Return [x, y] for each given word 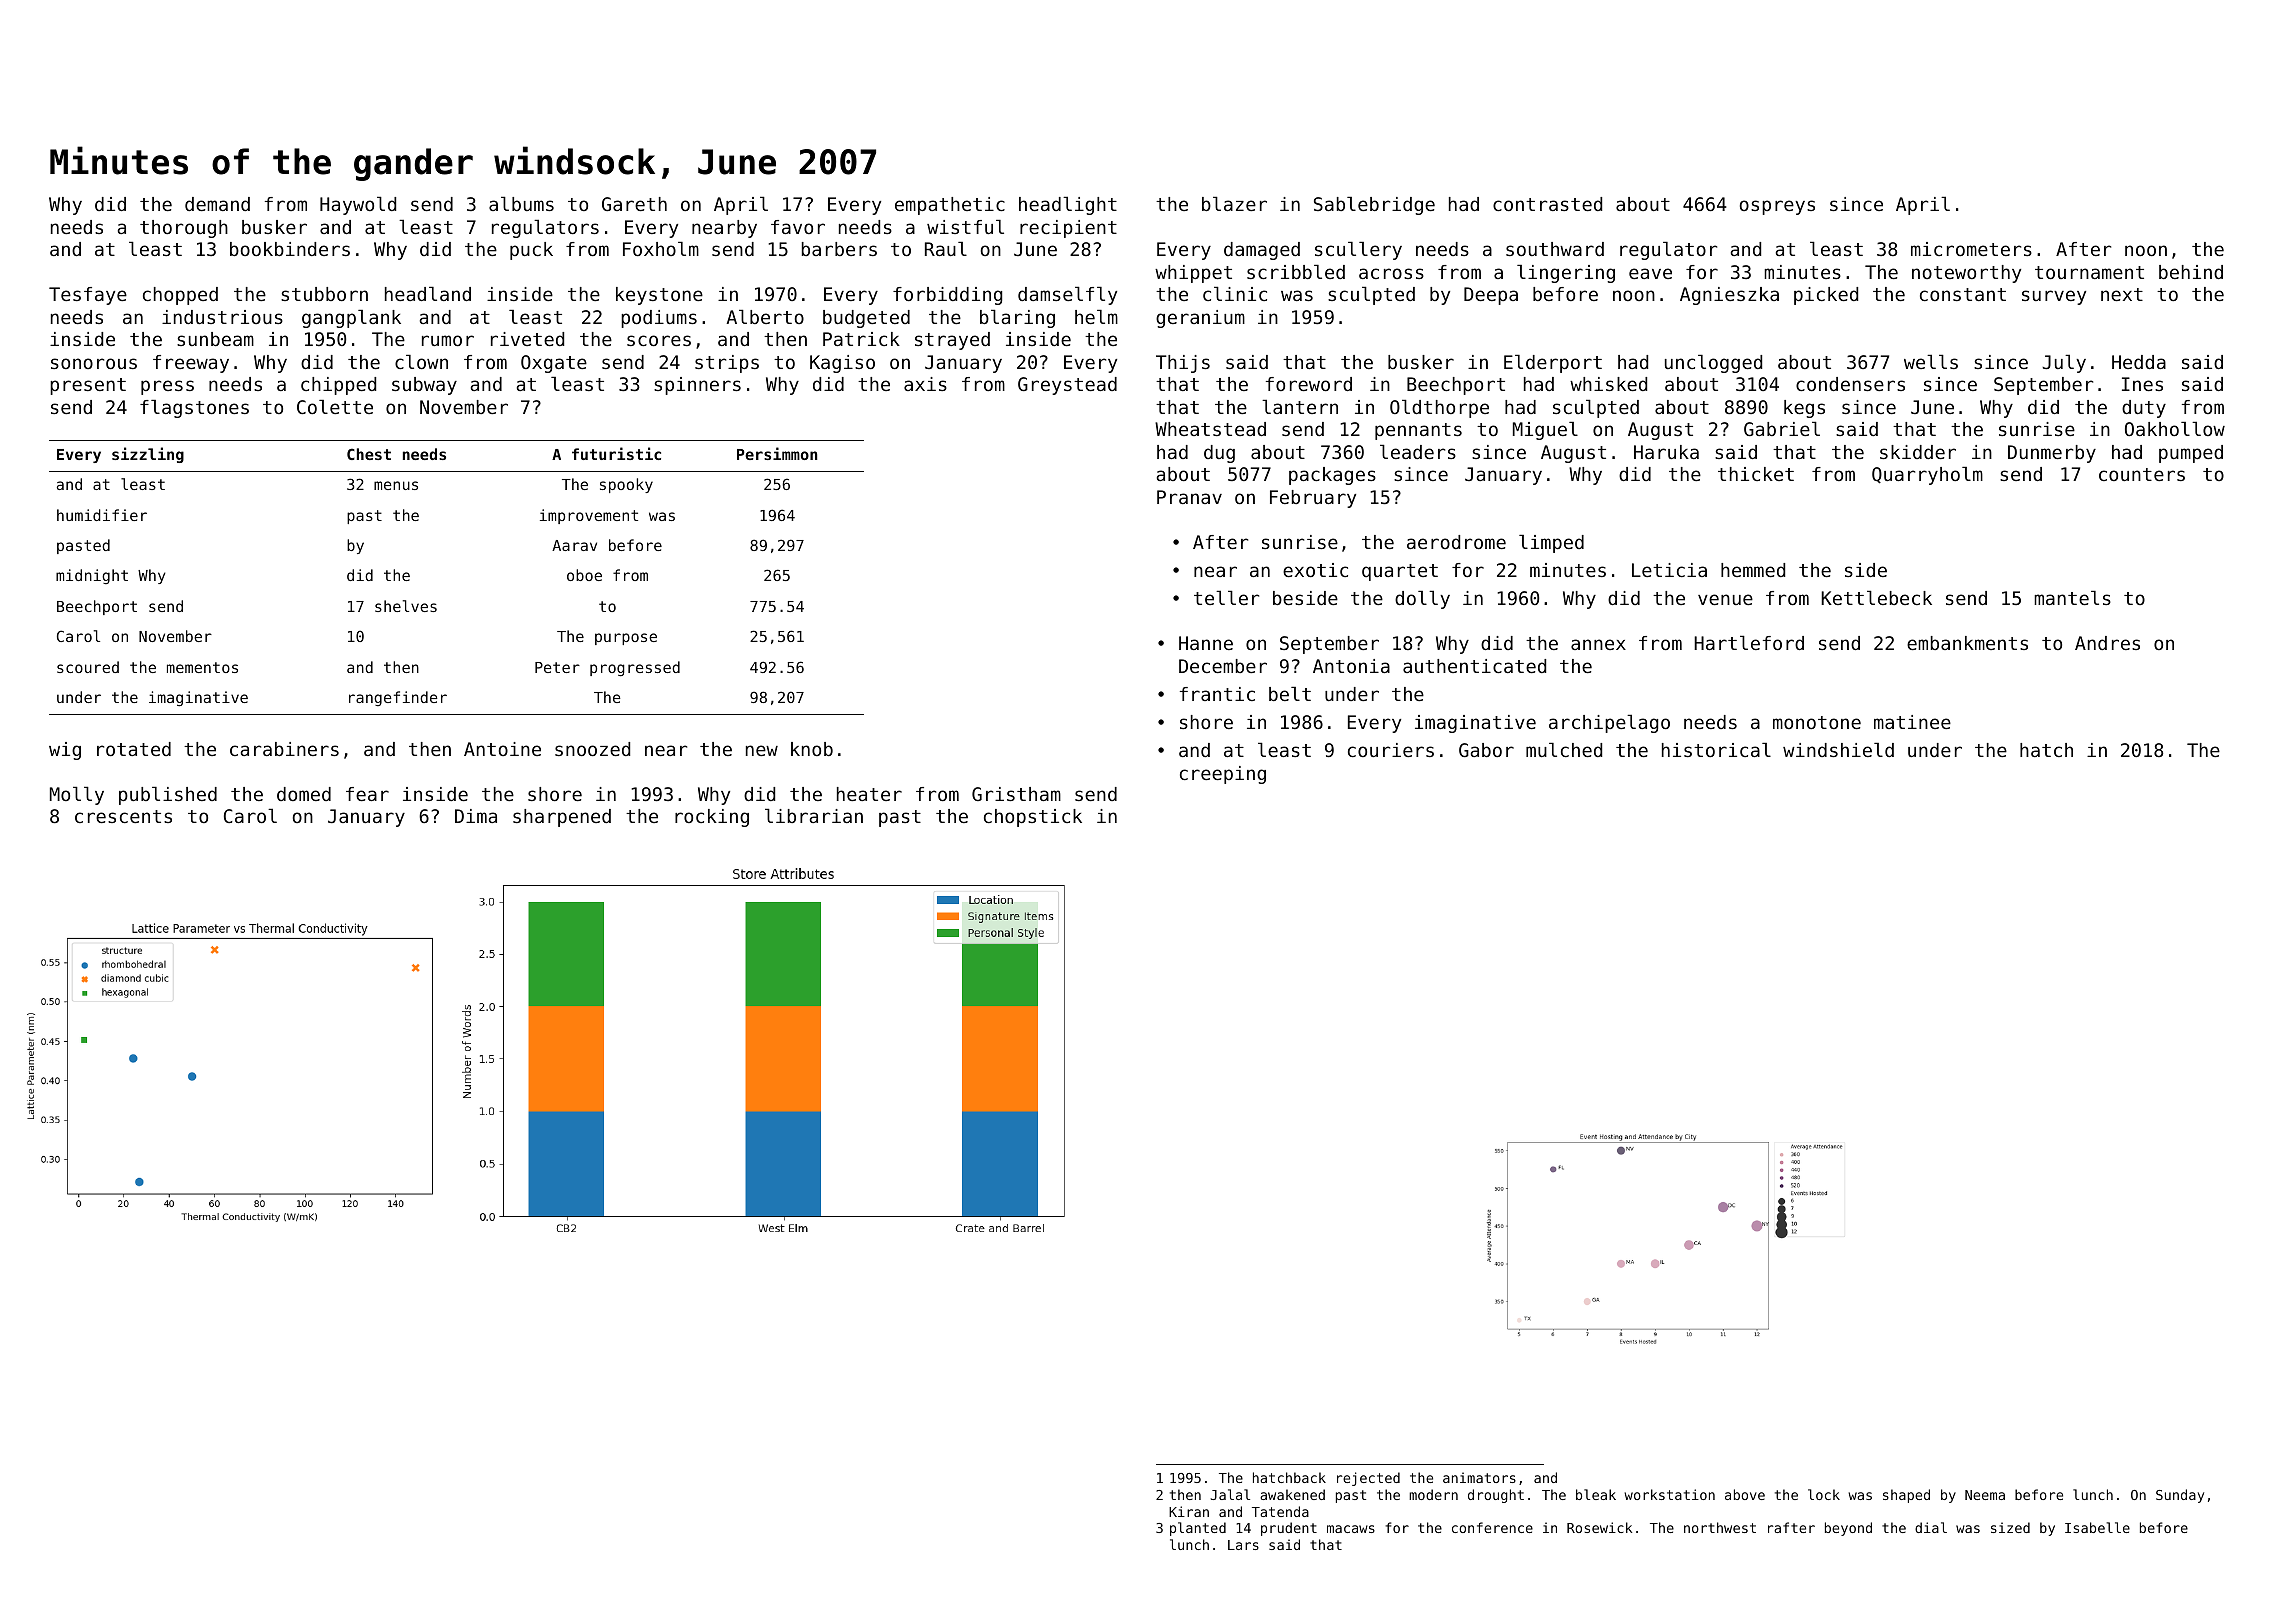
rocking [712, 818]
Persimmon [777, 453]
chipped [338, 386]
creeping [1223, 775]
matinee [1912, 722]
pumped [2191, 454]
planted [1198, 1529]
